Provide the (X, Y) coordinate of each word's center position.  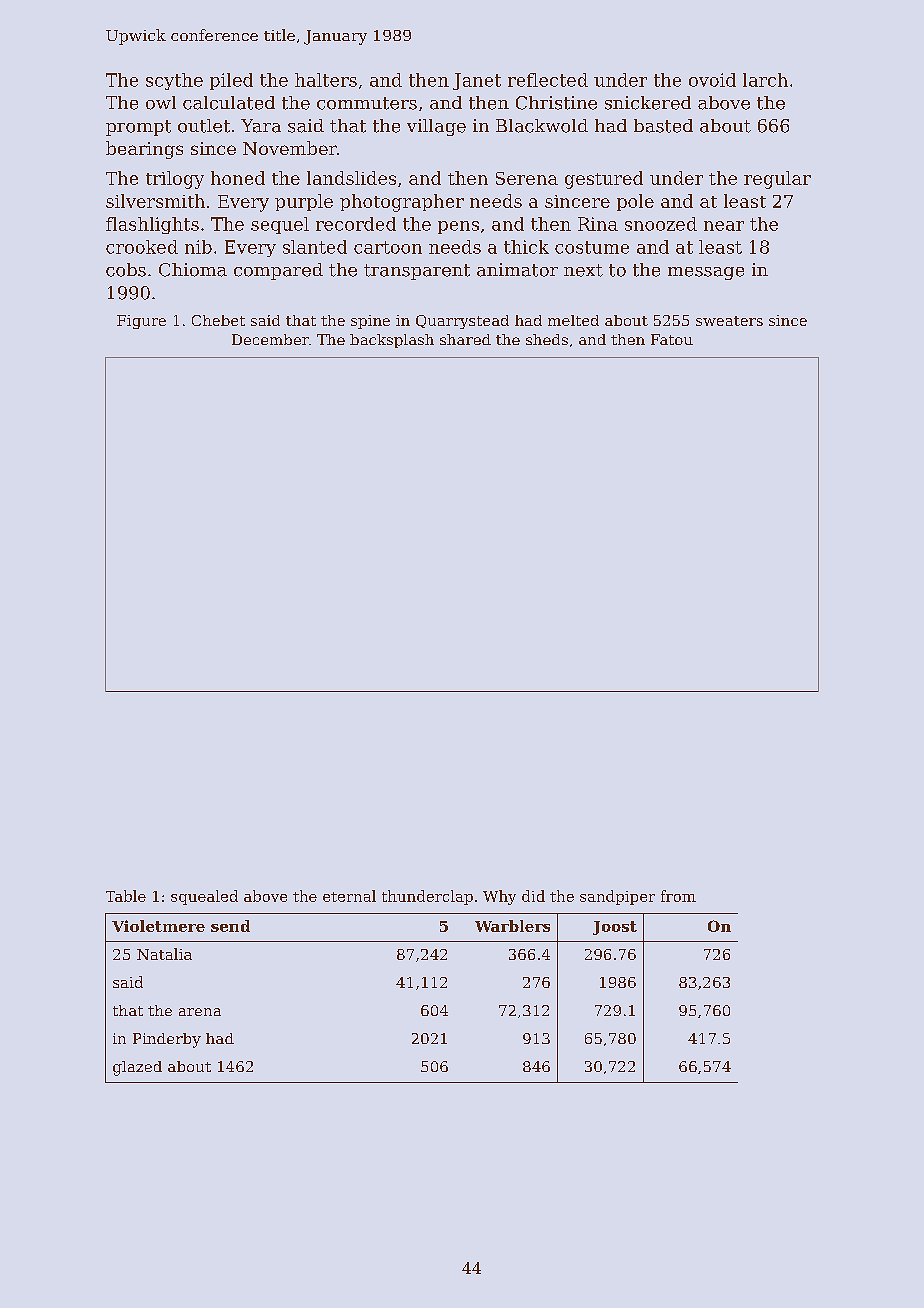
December (270, 339)
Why (499, 897)
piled (231, 81)
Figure (141, 322)
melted (573, 320)
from (678, 896)
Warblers (512, 926)
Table (126, 896)
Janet (477, 81)
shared (465, 339)
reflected (548, 80)
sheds (547, 339)
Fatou (672, 339)
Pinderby (167, 1040)
